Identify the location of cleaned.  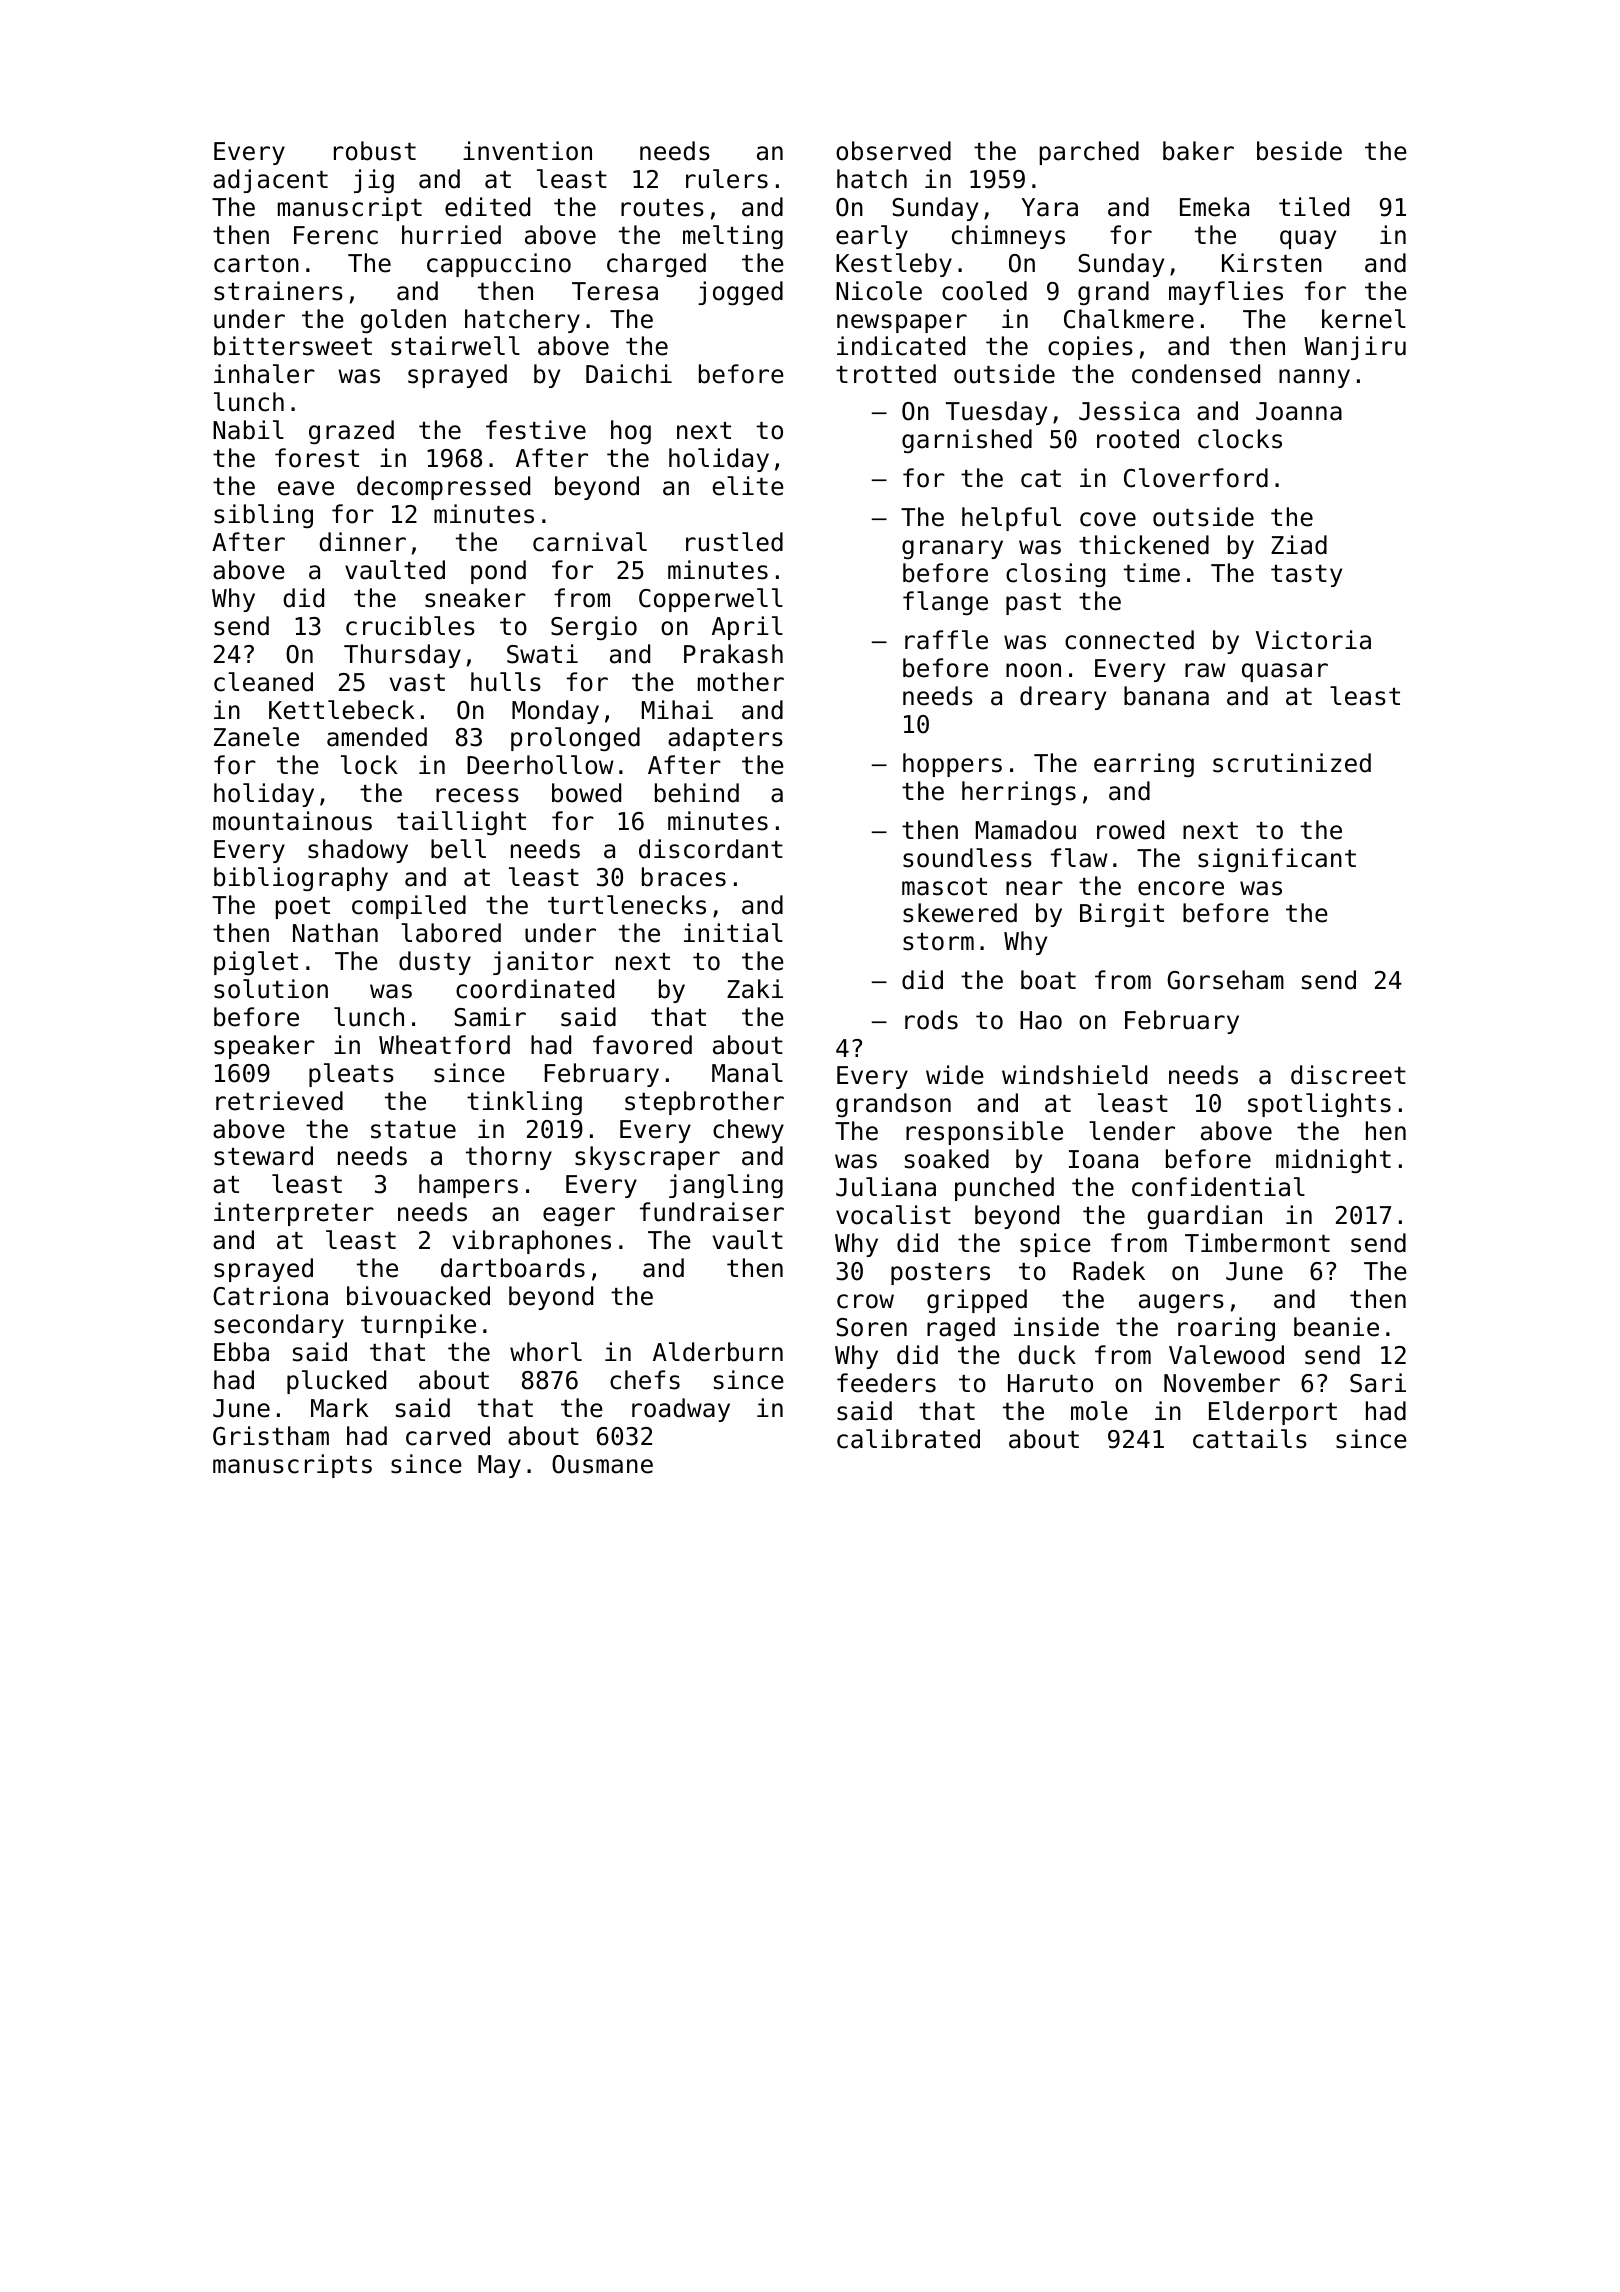
(263, 682).
